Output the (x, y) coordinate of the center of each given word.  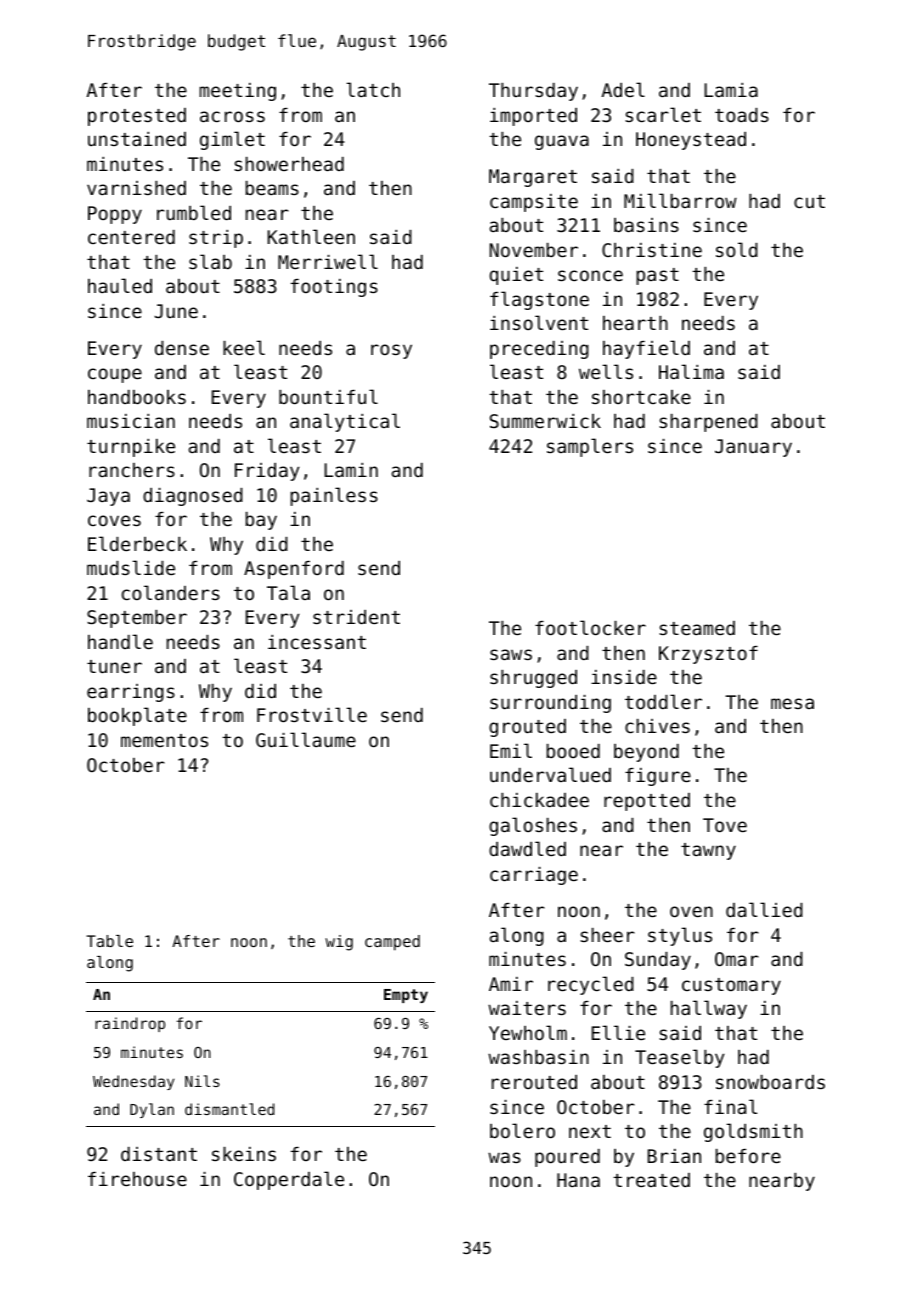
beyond (646, 753)
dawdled (527, 848)
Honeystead (691, 141)
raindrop (130, 1024)
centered (131, 237)
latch (373, 89)
